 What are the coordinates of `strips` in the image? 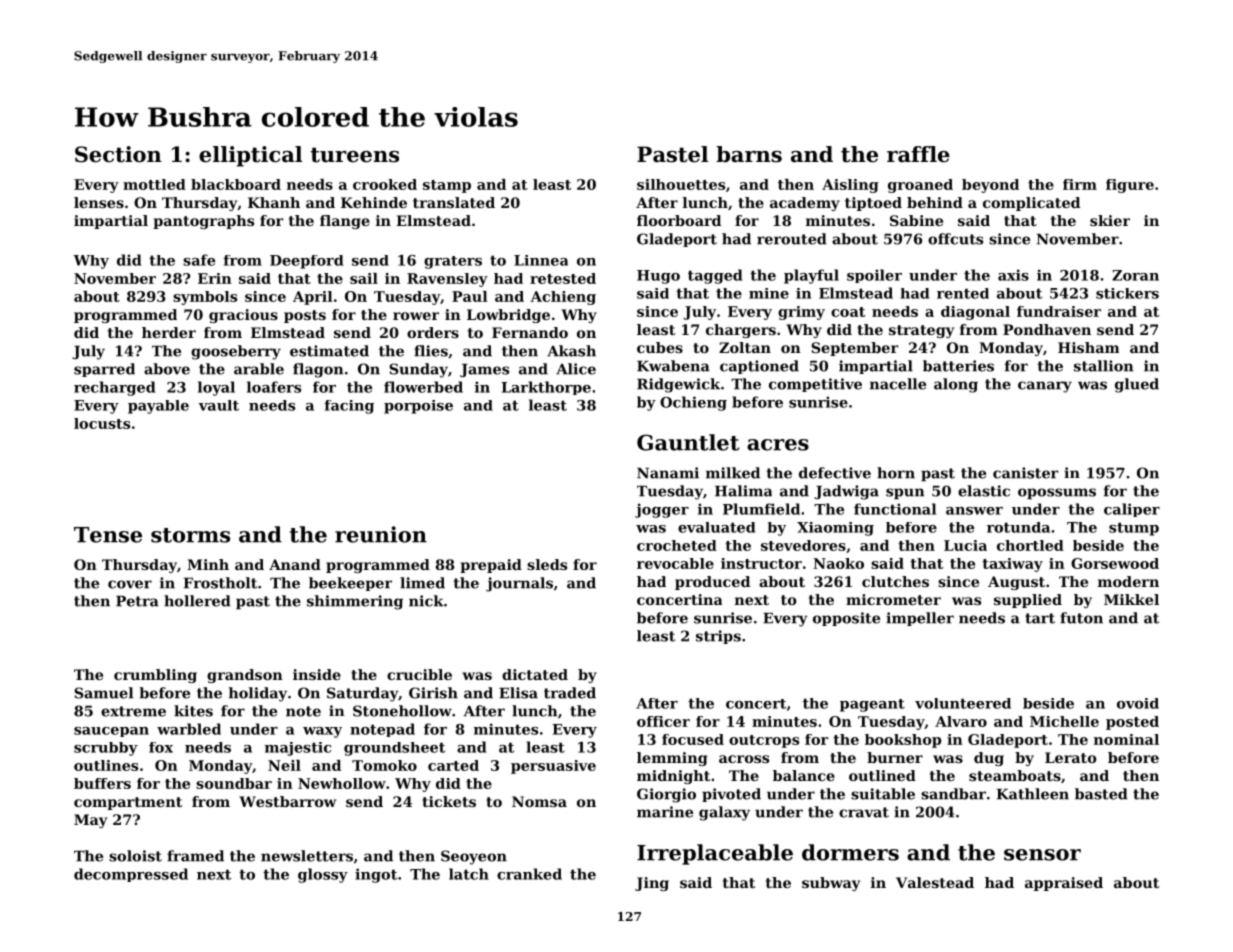 It's located at (718, 637).
